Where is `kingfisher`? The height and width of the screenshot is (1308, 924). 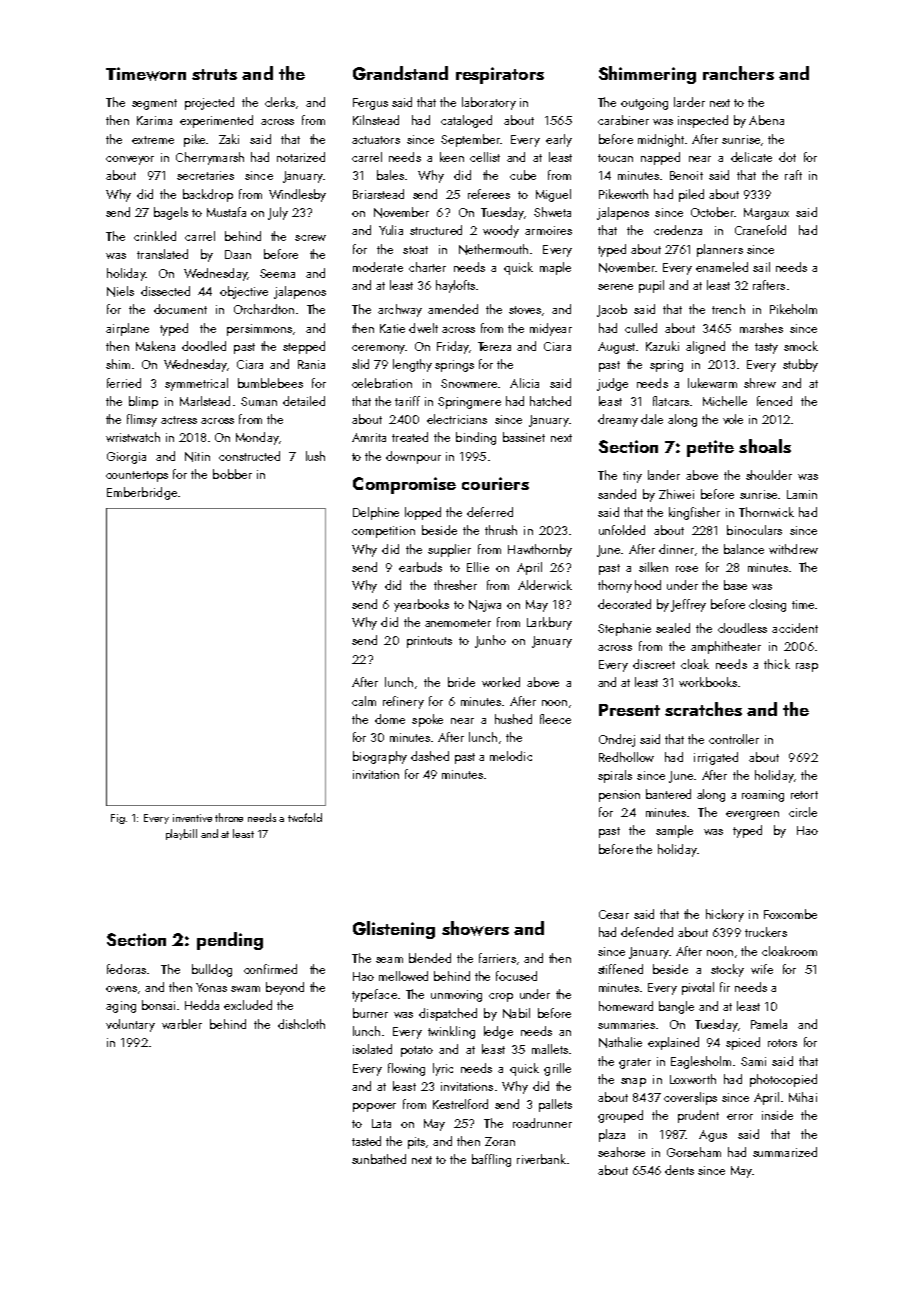
kingfisher is located at coordinates (694, 513).
